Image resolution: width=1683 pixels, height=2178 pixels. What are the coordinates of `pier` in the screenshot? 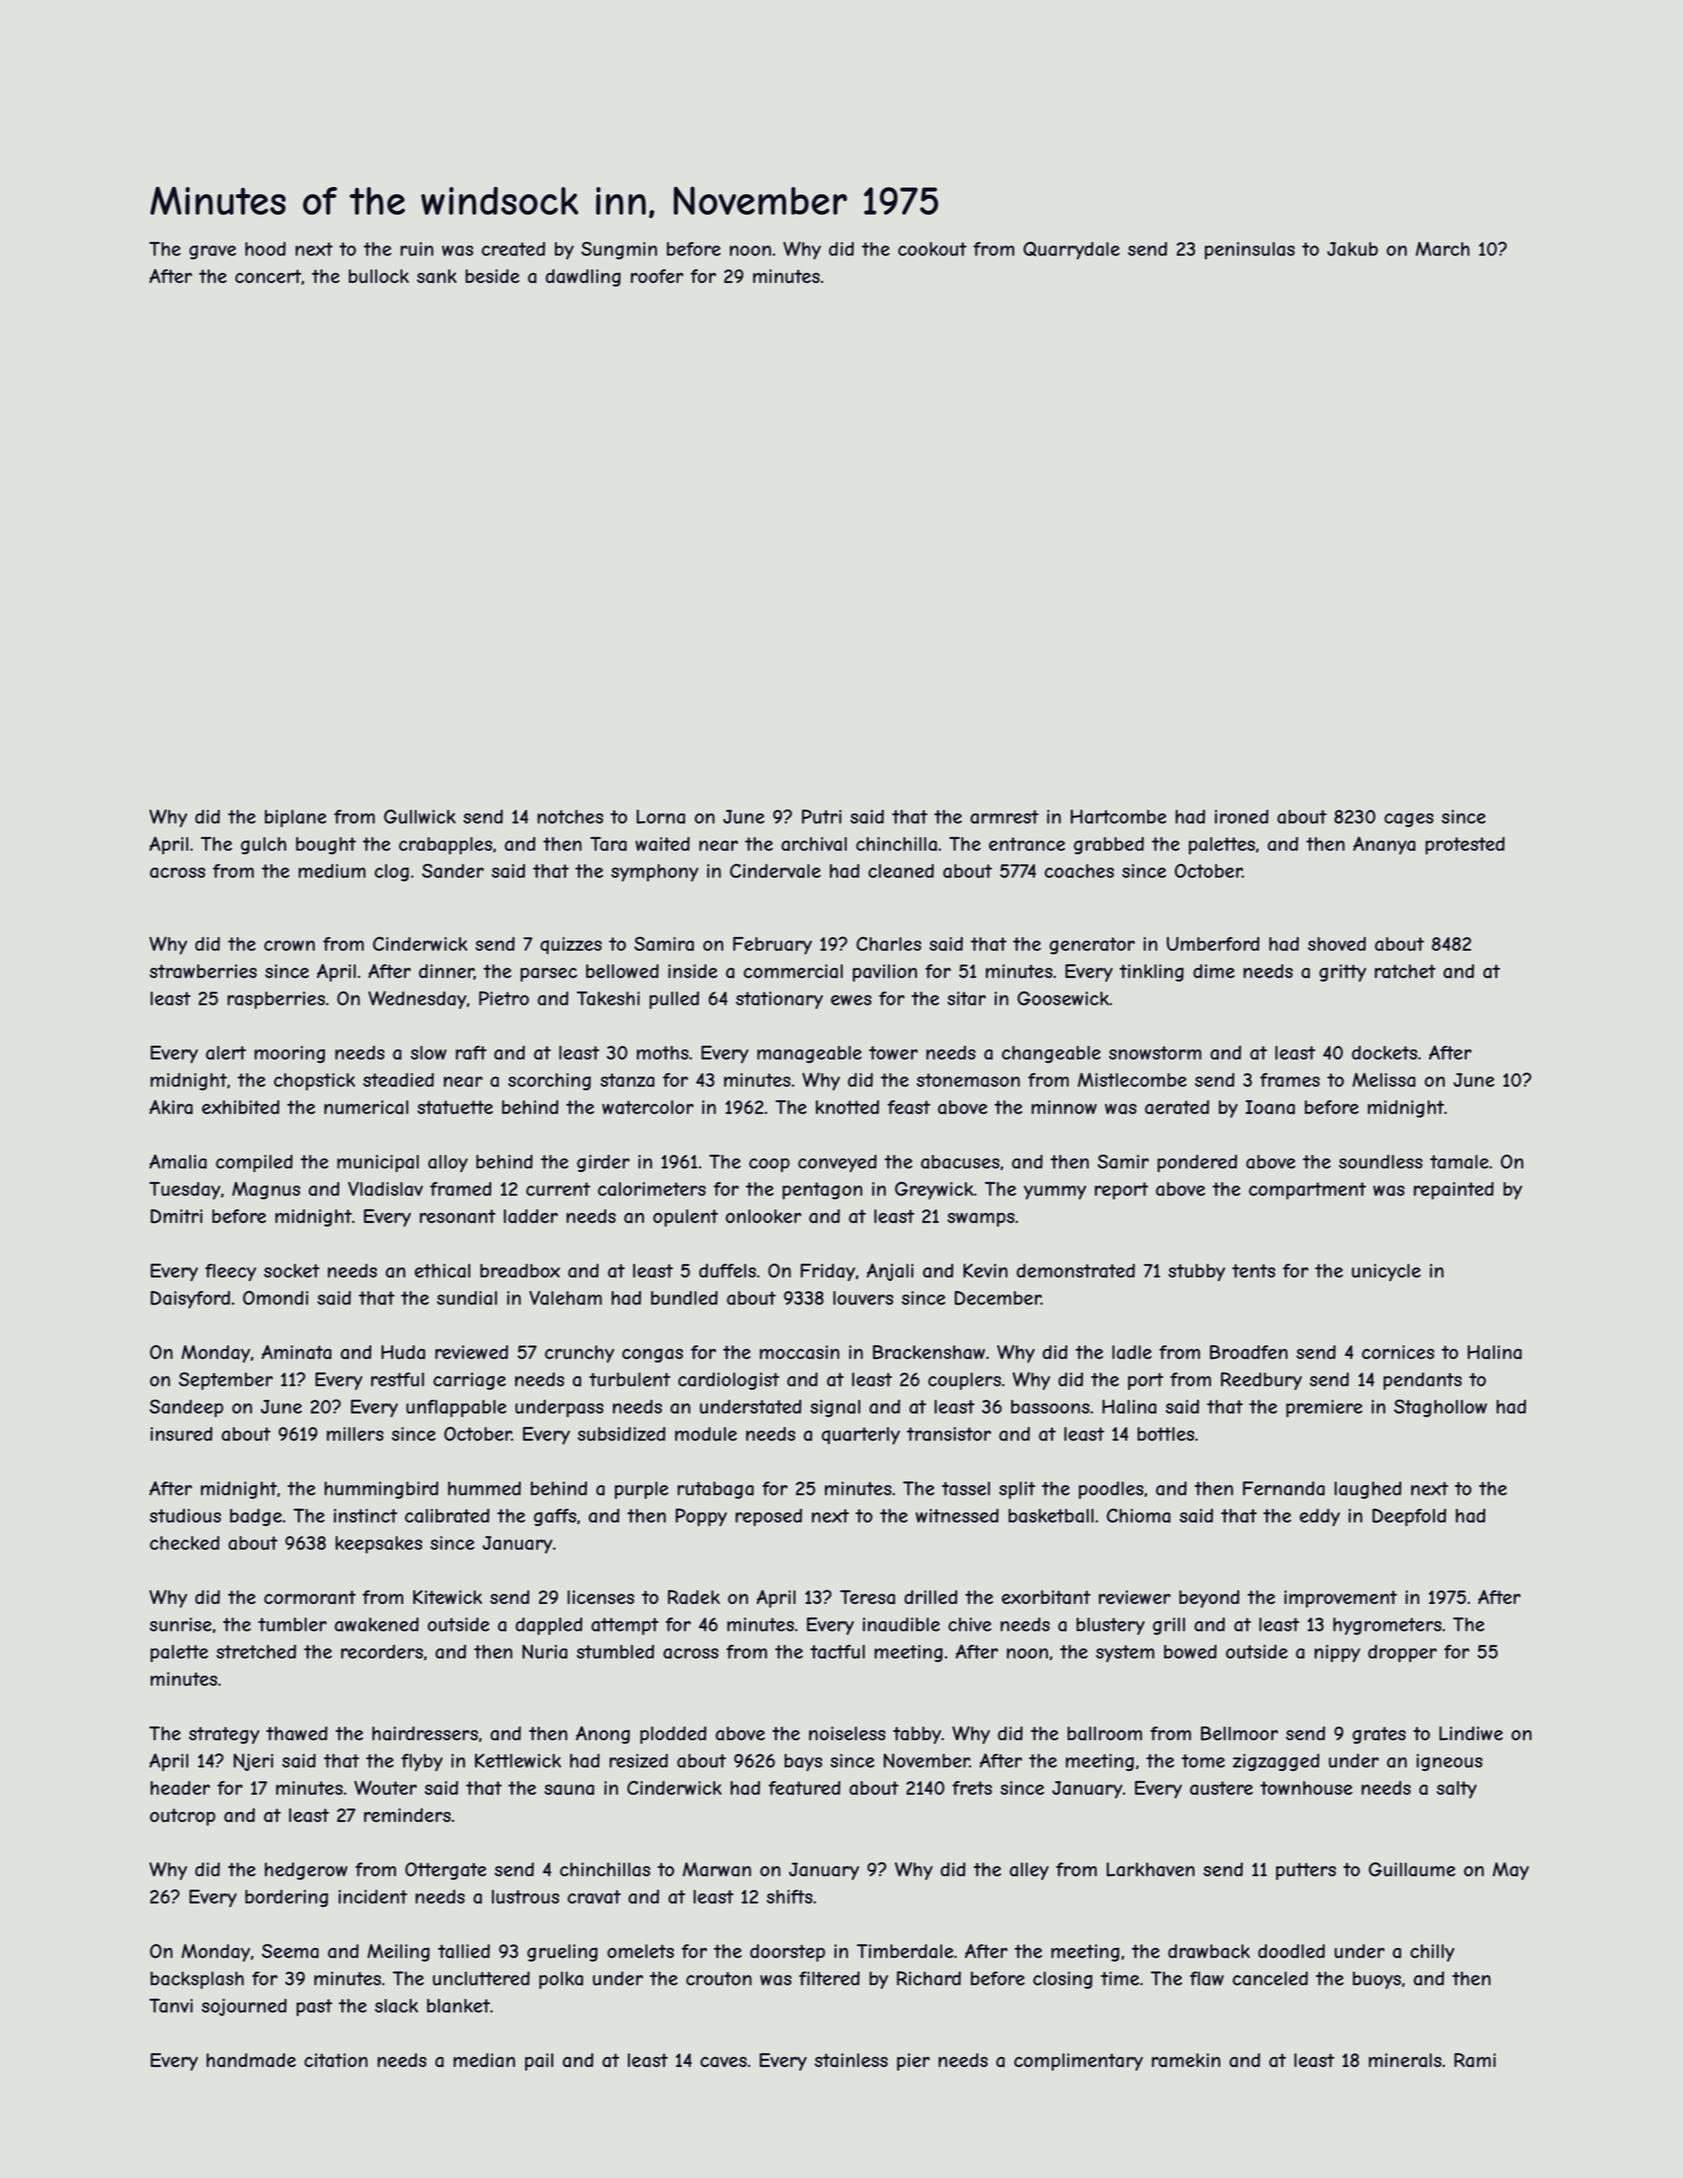 It's located at (913, 2062).
